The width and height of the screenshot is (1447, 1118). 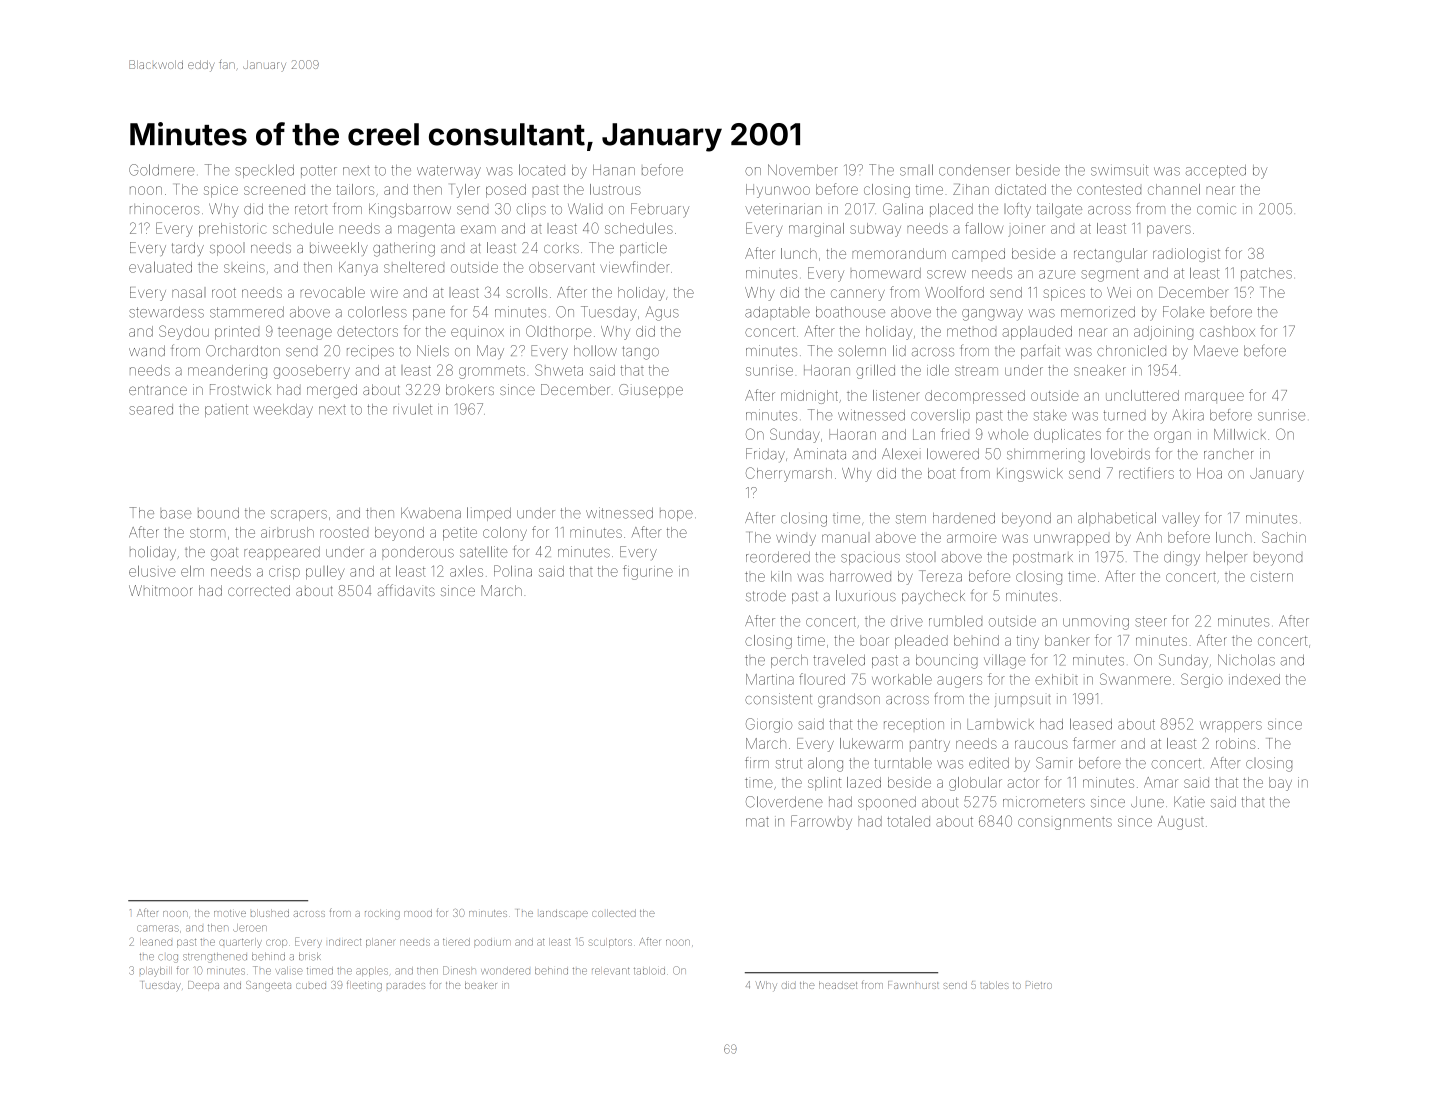 I want to click on comic, so click(x=1216, y=209).
